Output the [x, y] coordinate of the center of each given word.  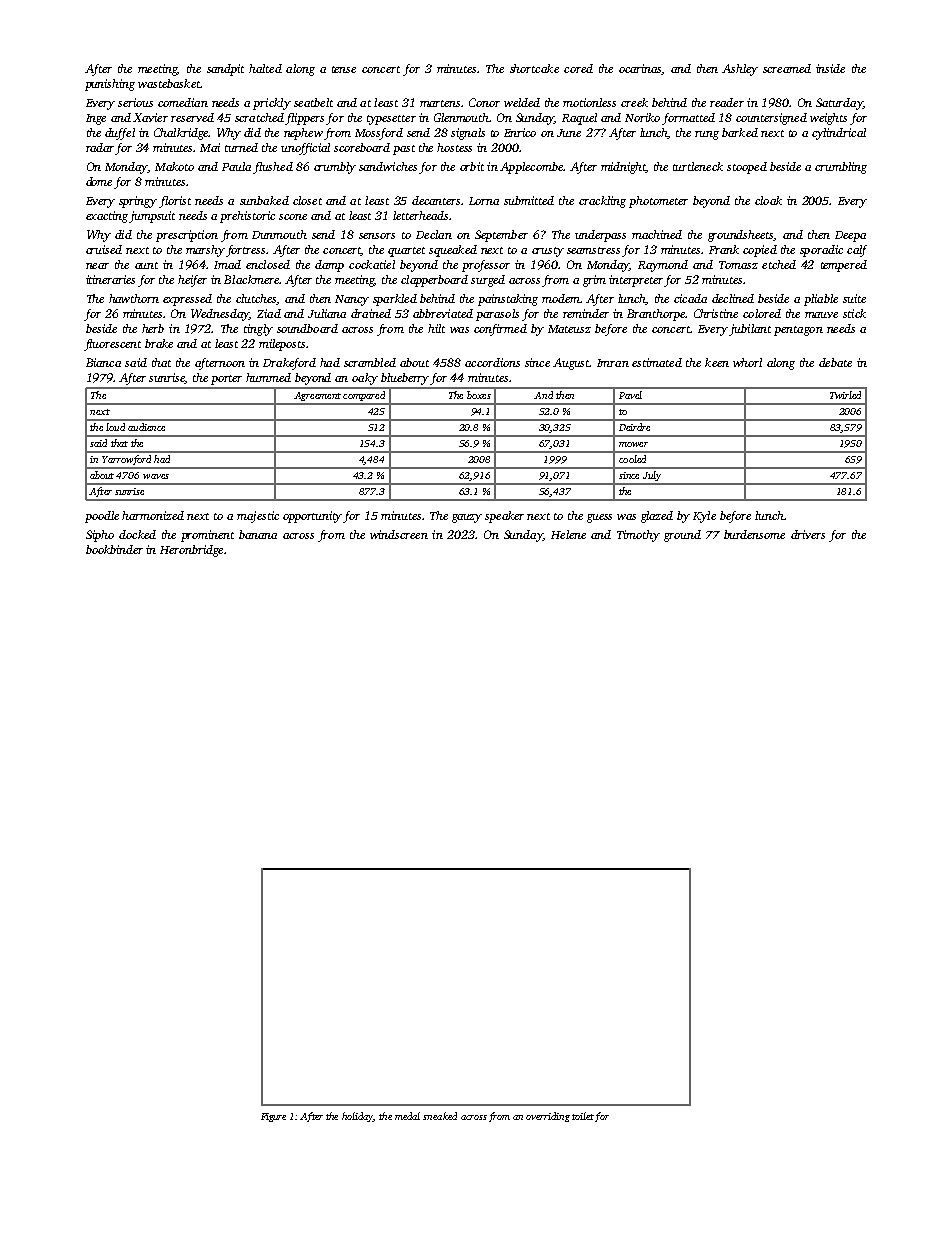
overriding [548, 1117]
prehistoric [247, 217]
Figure [273, 1117]
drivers [808, 534]
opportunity [313, 517]
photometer [658, 202]
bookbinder [114, 549]
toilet [583, 1116]
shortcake [534, 68]
